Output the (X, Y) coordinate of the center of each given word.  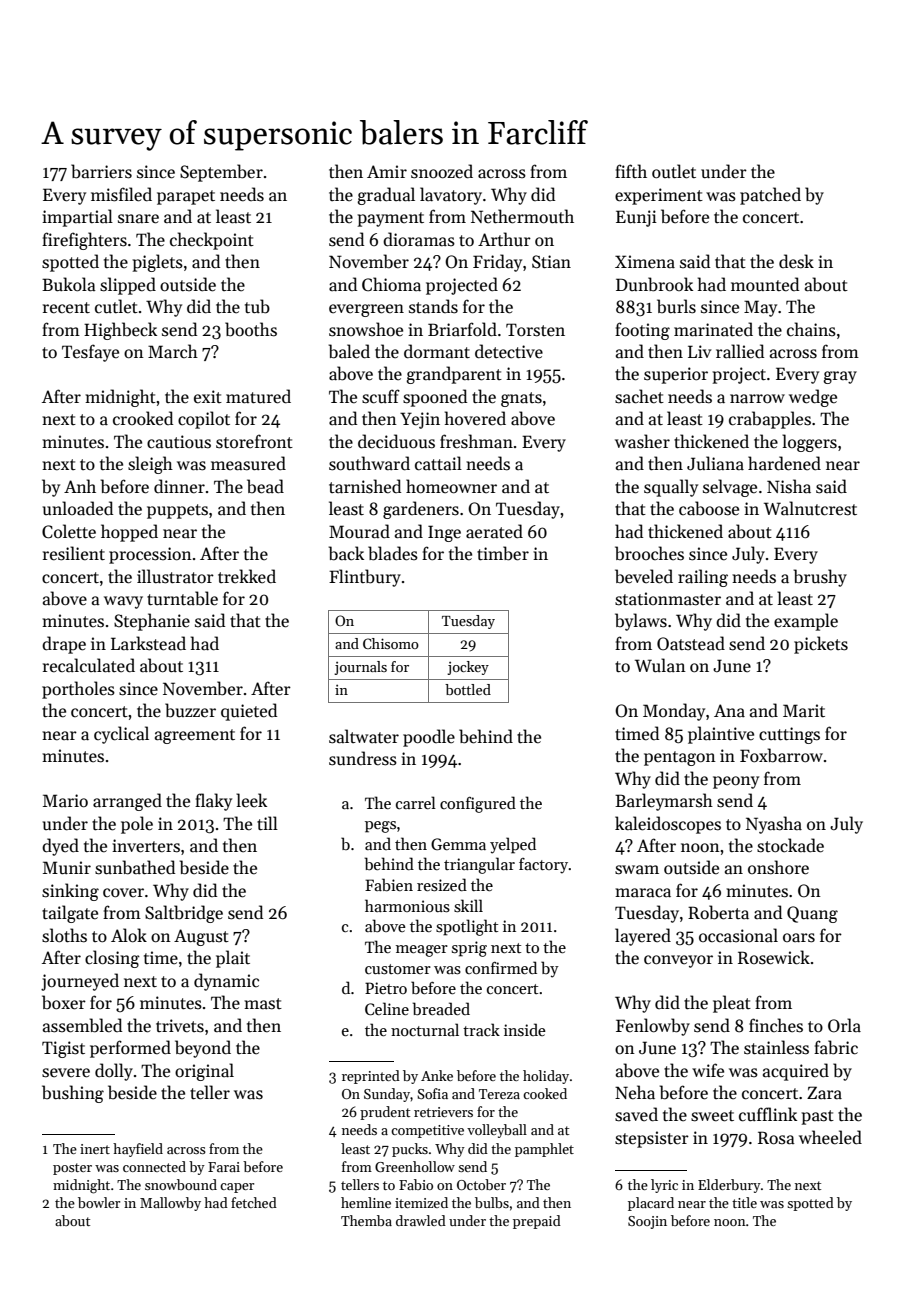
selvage (730, 488)
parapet (186, 197)
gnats (521, 399)
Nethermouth (522, 216)
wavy (123, 602)
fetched (254, 1202)
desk (796, 261)
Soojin (647, 1222)
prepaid (537, 1222)
